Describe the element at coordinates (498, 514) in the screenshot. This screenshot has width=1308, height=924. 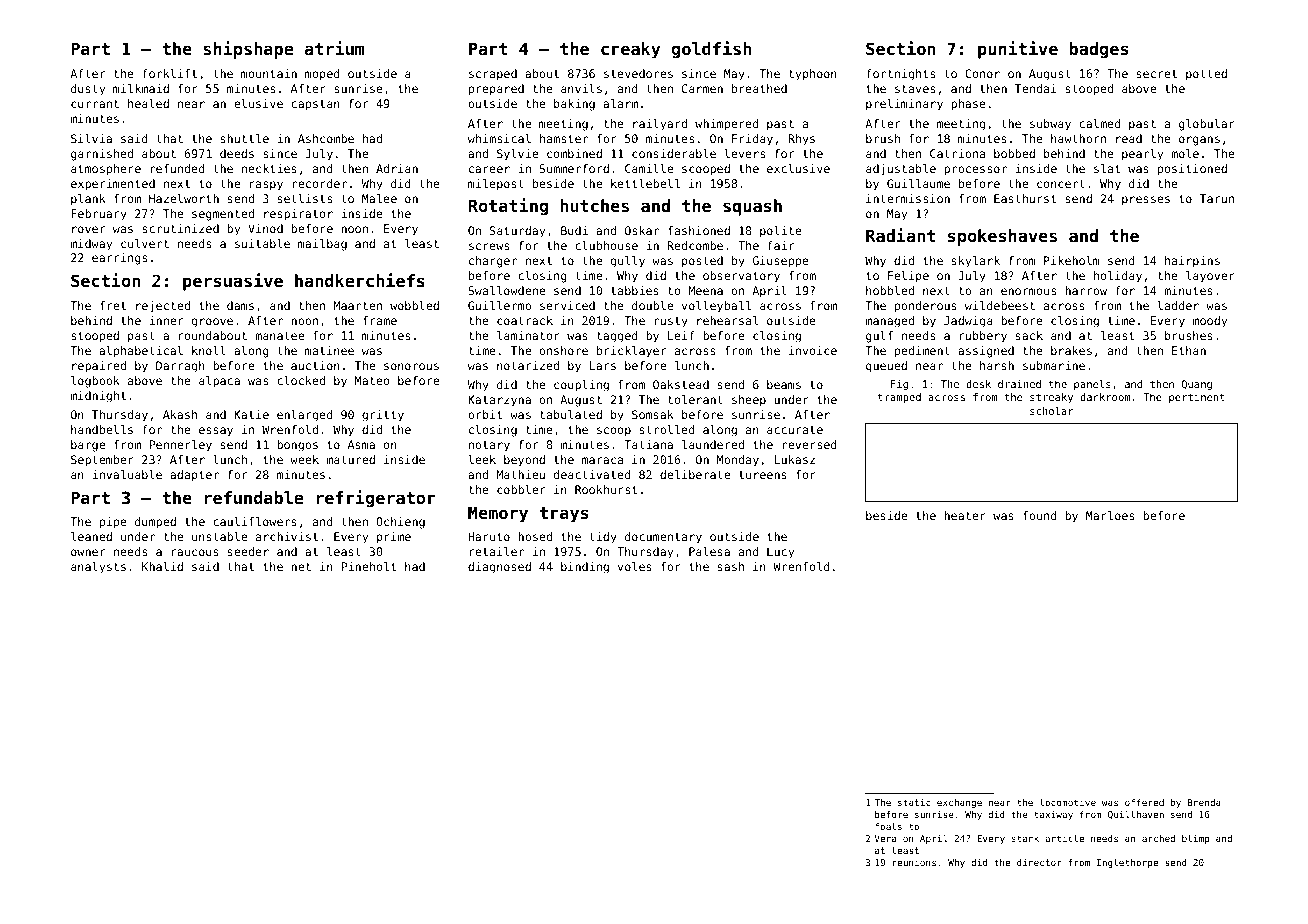
I see `Memory` at that location.
